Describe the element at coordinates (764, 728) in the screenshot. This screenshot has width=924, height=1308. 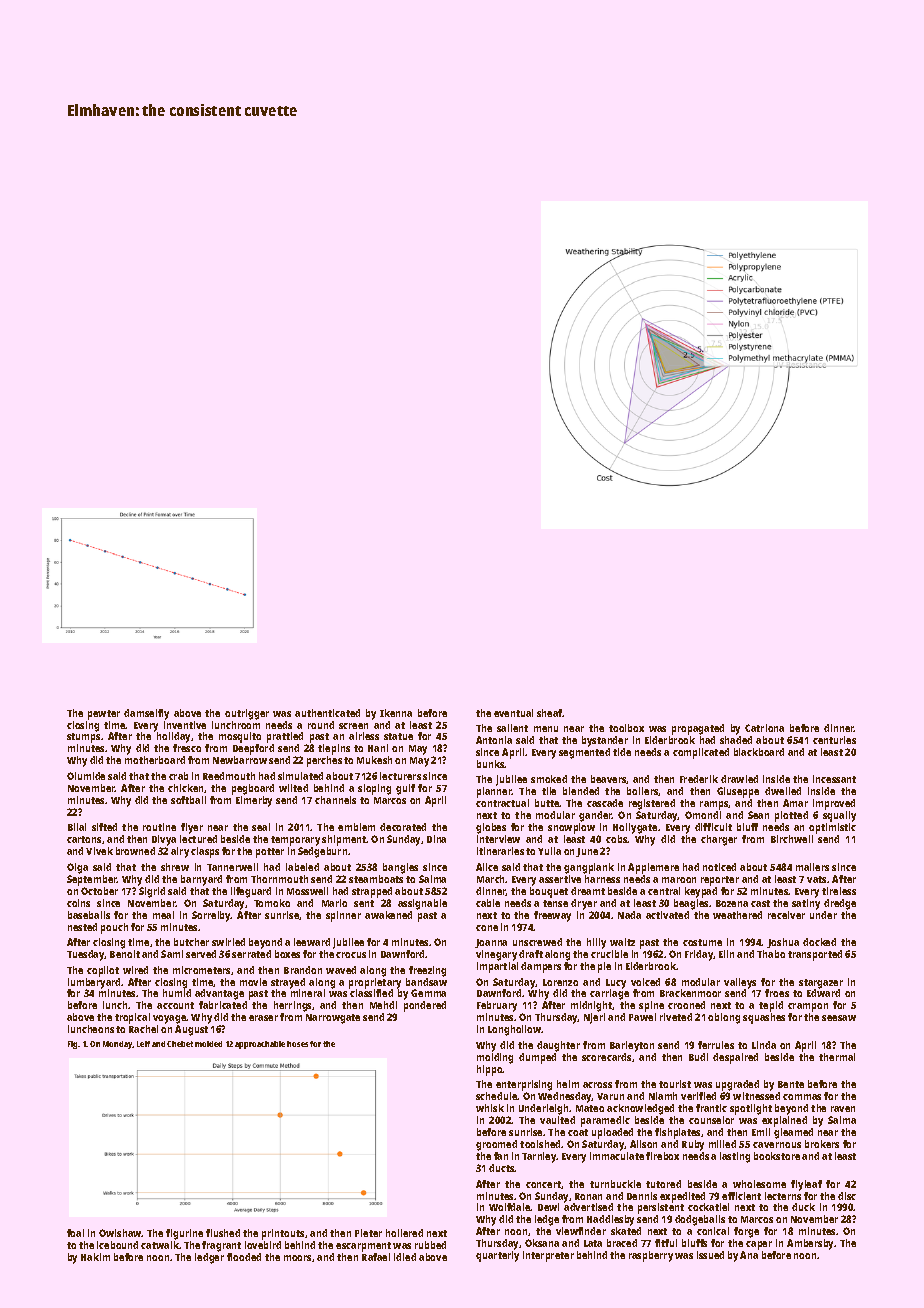
I see `Catriona` at that location.
